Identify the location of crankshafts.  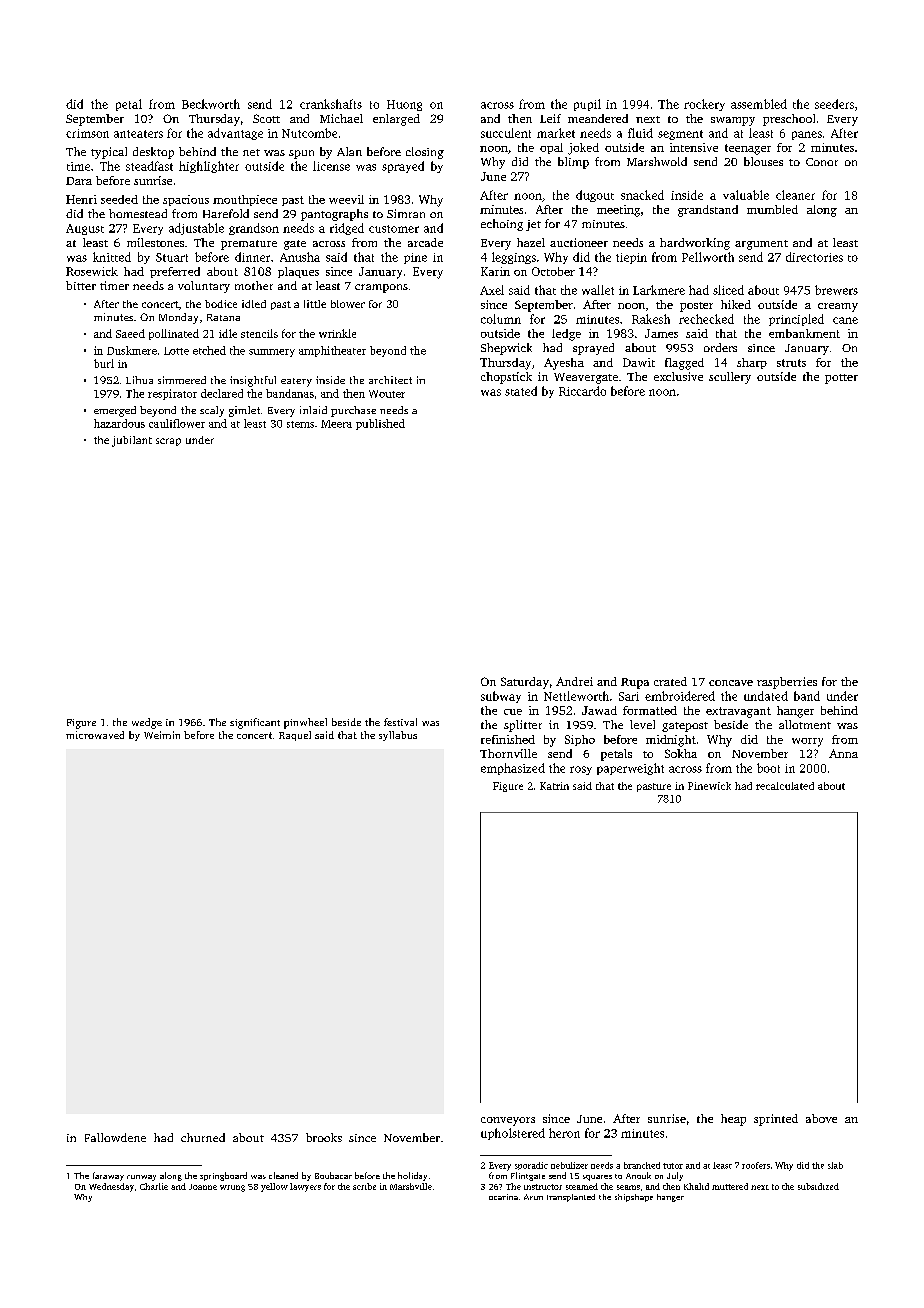
(331, 104).
